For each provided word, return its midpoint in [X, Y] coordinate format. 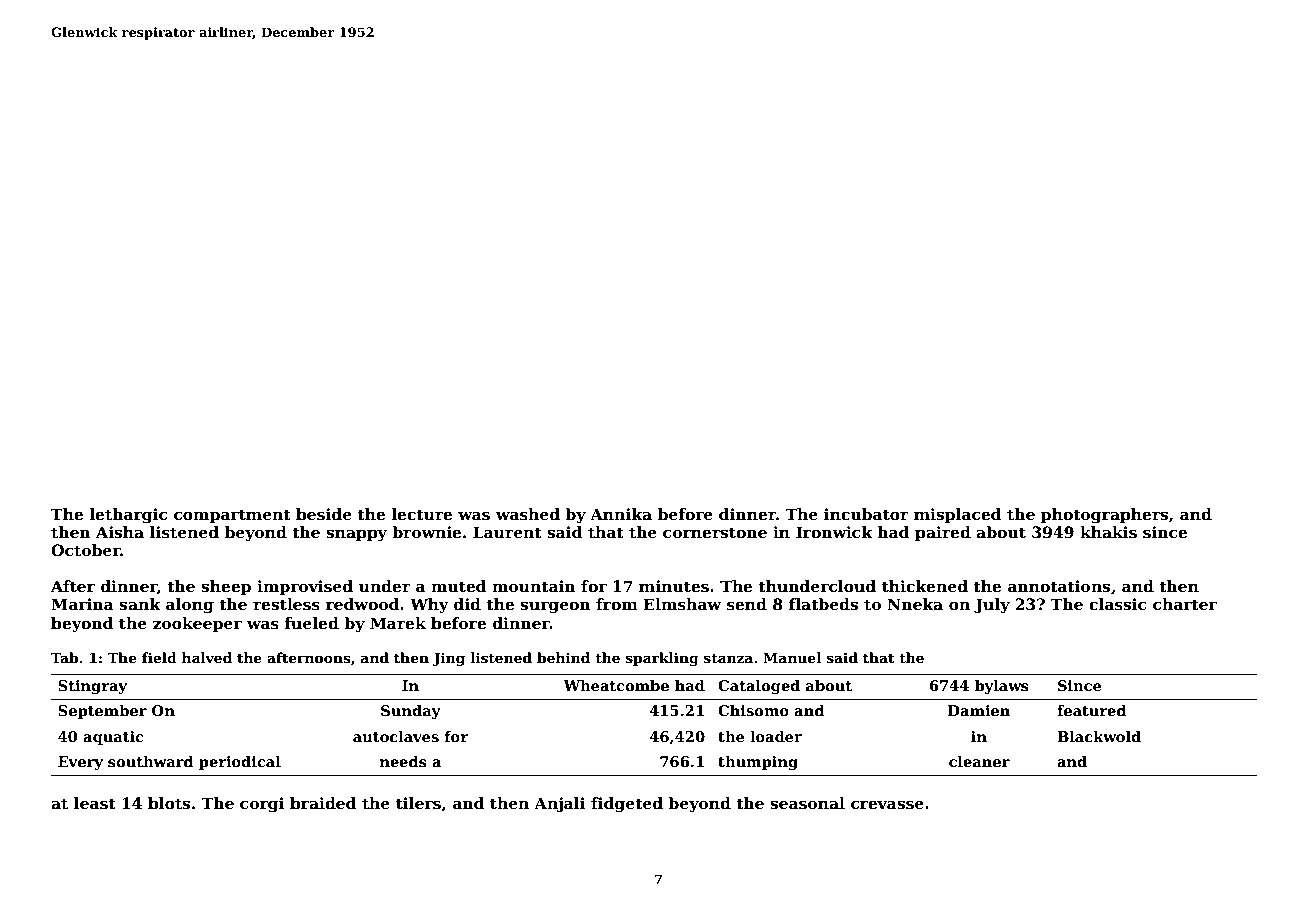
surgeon [555, 607]
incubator [866, 514]
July [992, 606]
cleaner [979, 761]
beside [324, 514]
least [95, 803]
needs [403, 762]
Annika [621, 514]
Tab [64, 657]
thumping [758, 763]
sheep [226, 587]
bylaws [1002, 687]
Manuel [792, 657]
